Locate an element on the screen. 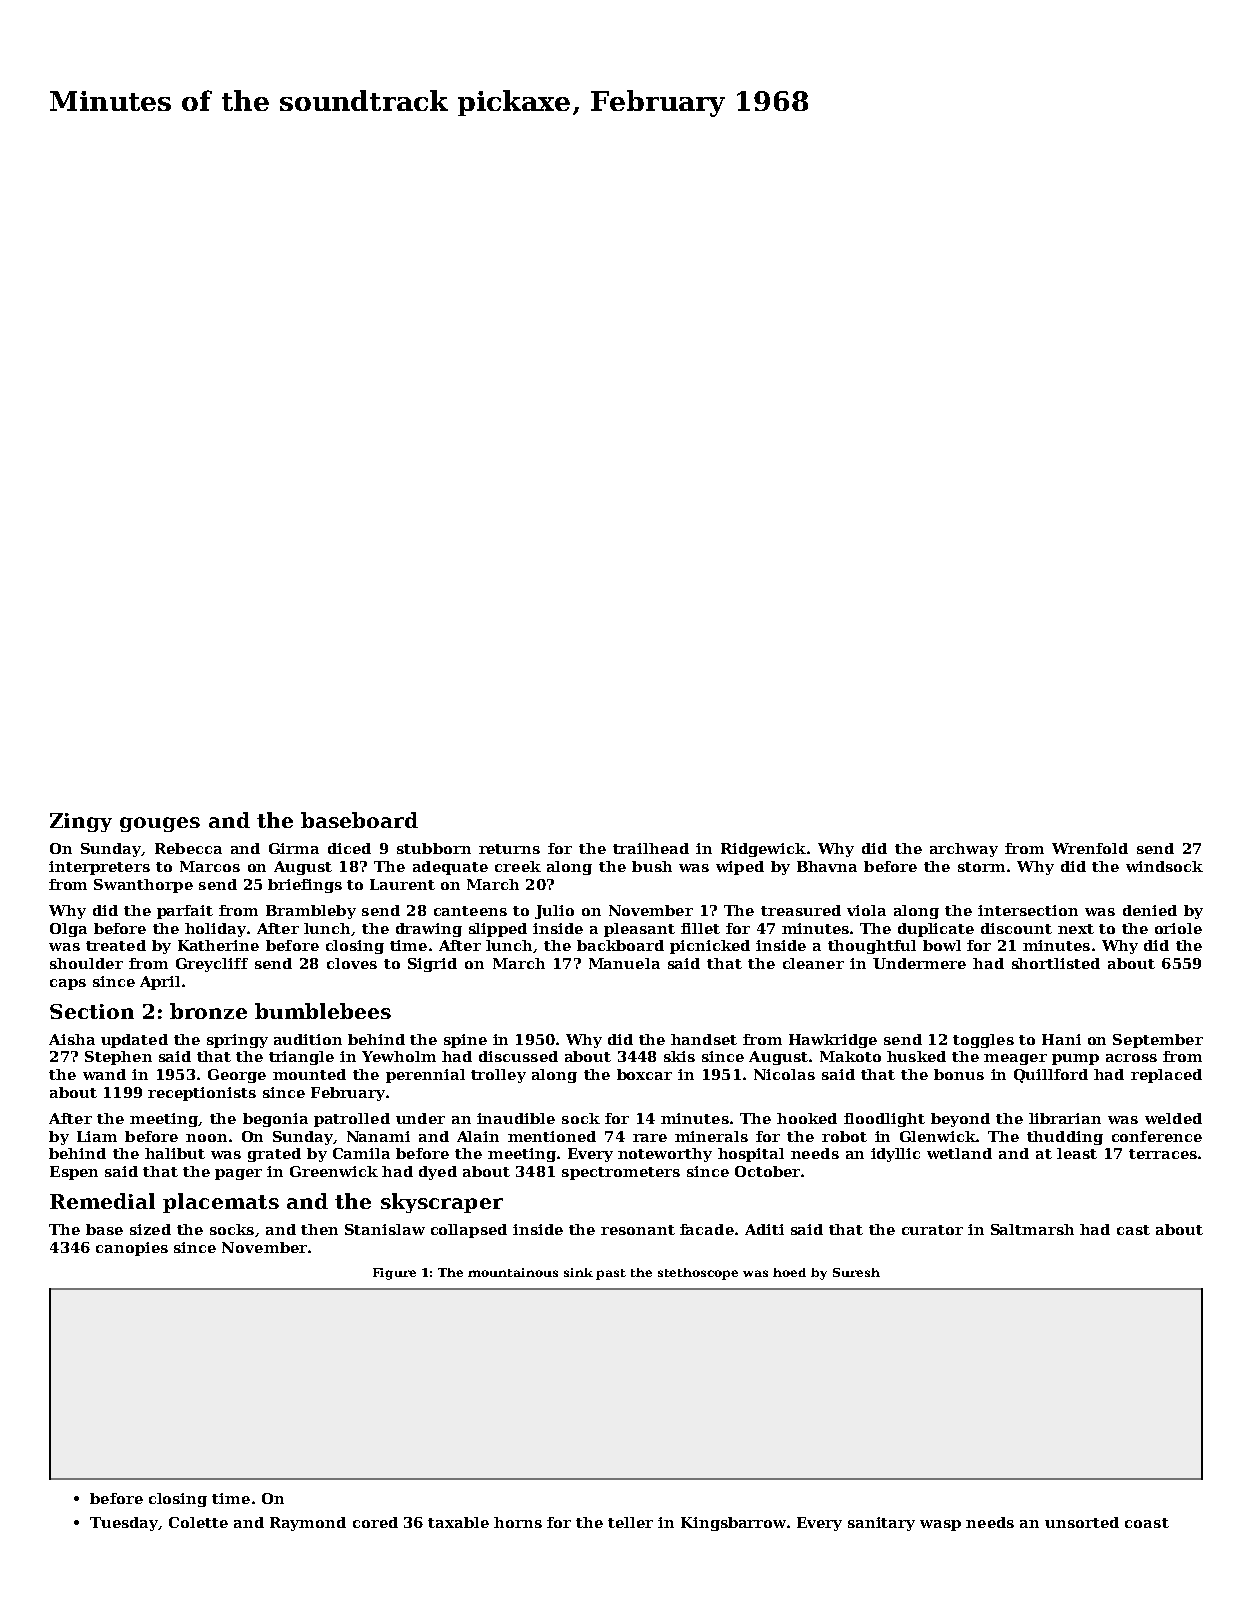 The width and height of the screenshot is (1252, 1620). Suresh is located at coordinates (856, 1272).
